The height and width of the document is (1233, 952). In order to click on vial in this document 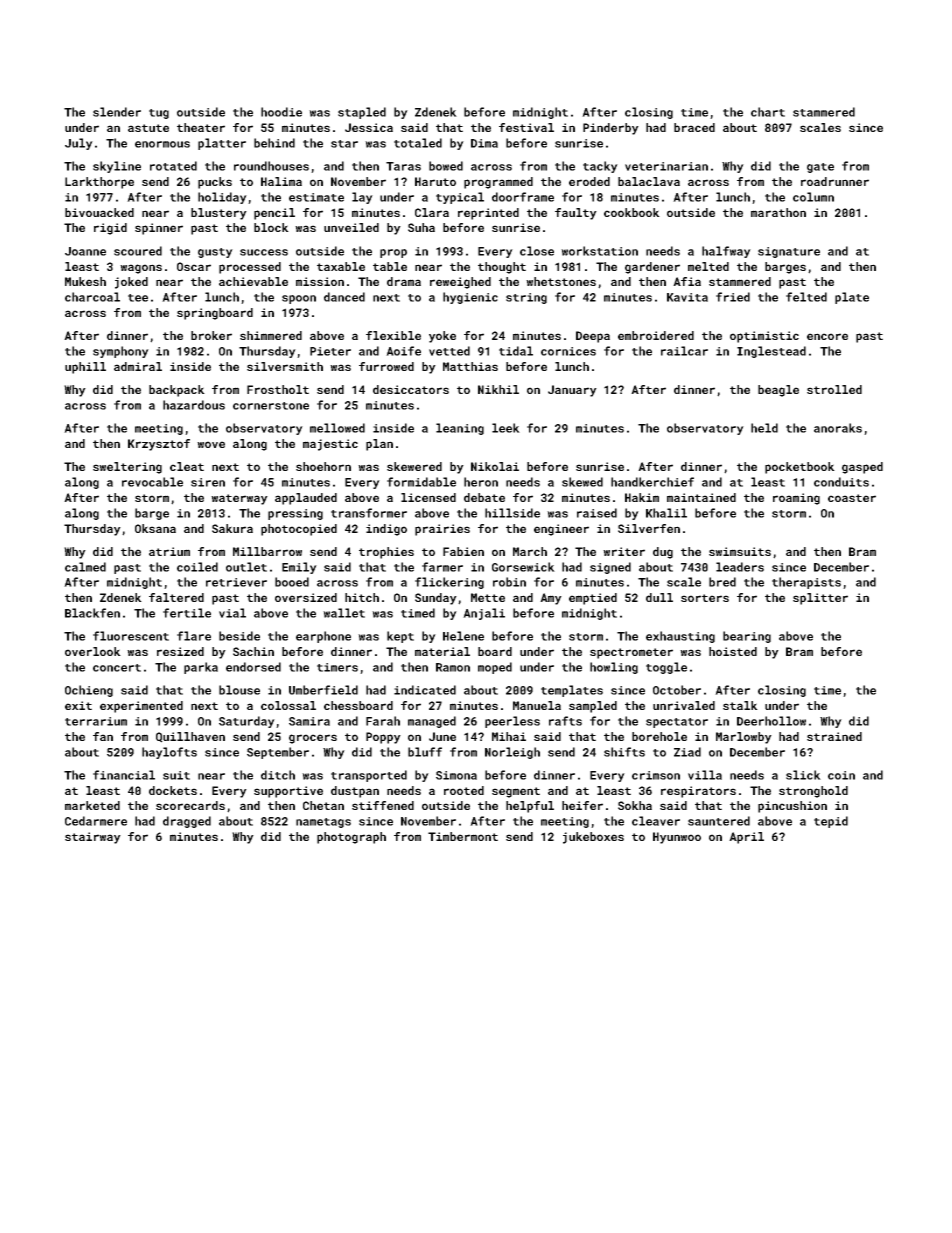, I will do `click(232, 613)`.
